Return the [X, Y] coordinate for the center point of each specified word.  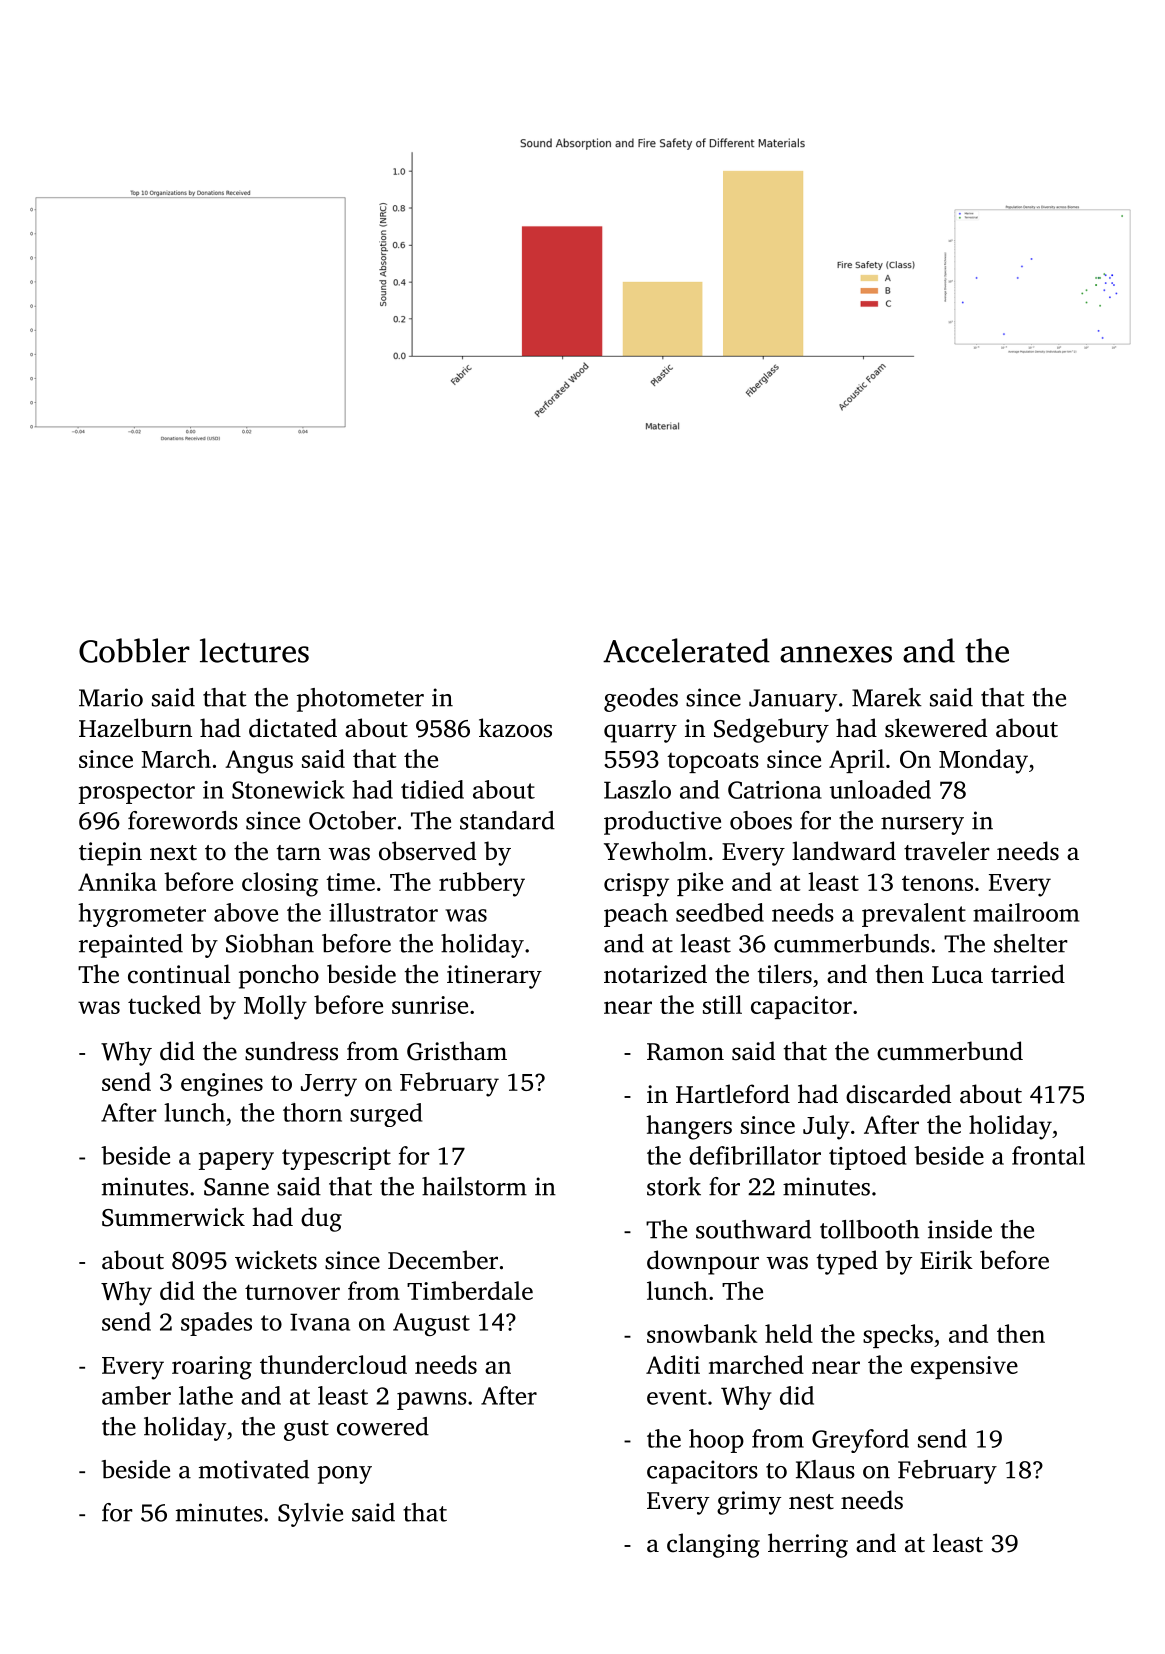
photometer [360, 700]
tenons [937, 883]
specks [898, 1336]
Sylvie [310, 1515]
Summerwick [173, 1217]
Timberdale [470, 1290]
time [350, 882]
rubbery [482, 884]
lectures [254, 650]
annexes [836, 654]
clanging [713, 1545]
